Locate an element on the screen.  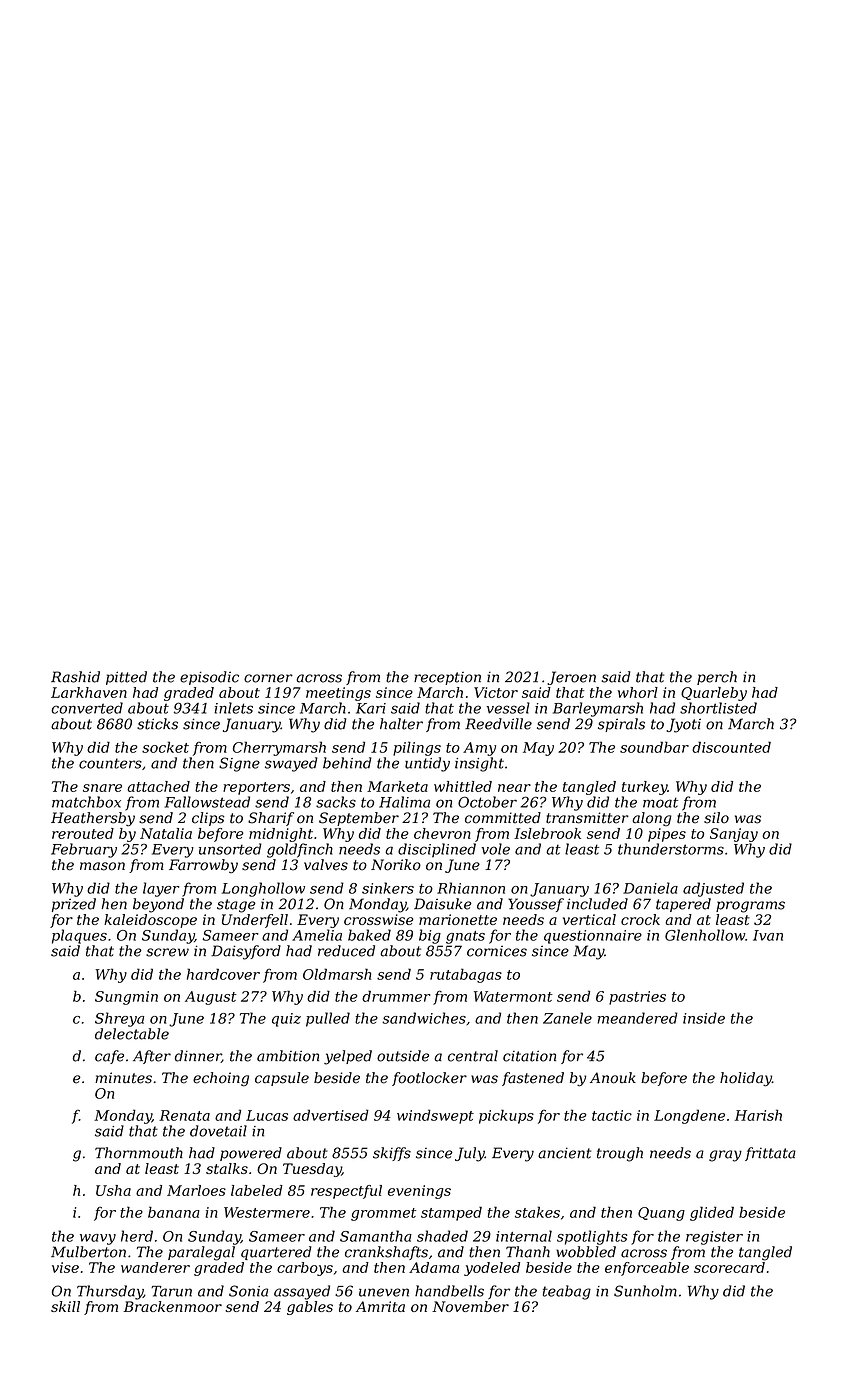
episodic is located at coordinates (209, 678).
